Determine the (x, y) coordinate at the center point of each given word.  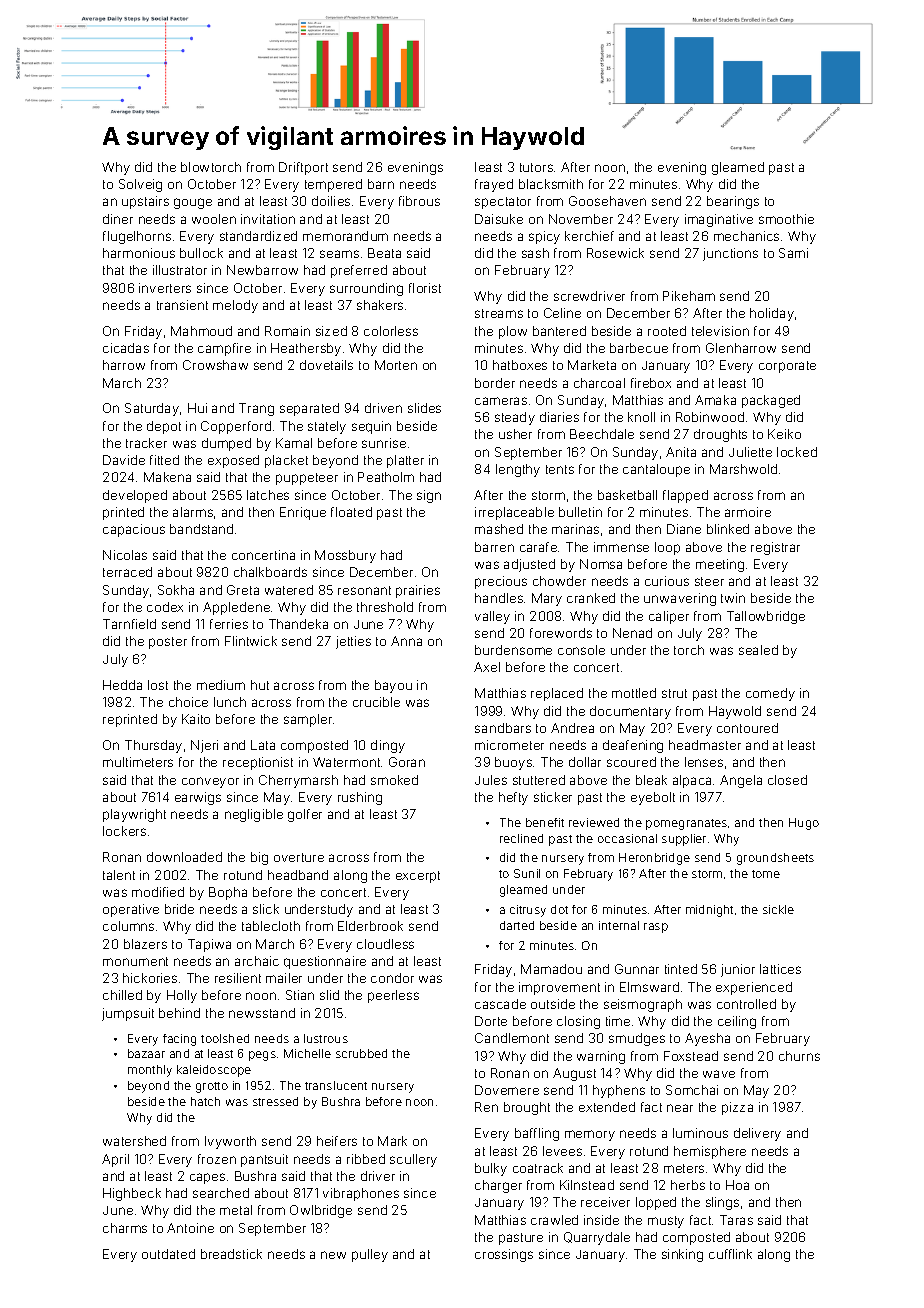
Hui (197, 408)
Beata (384, 253)
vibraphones (361, 1194)
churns (799, 1056)
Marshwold (743, 469)
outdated (168, 1254)
